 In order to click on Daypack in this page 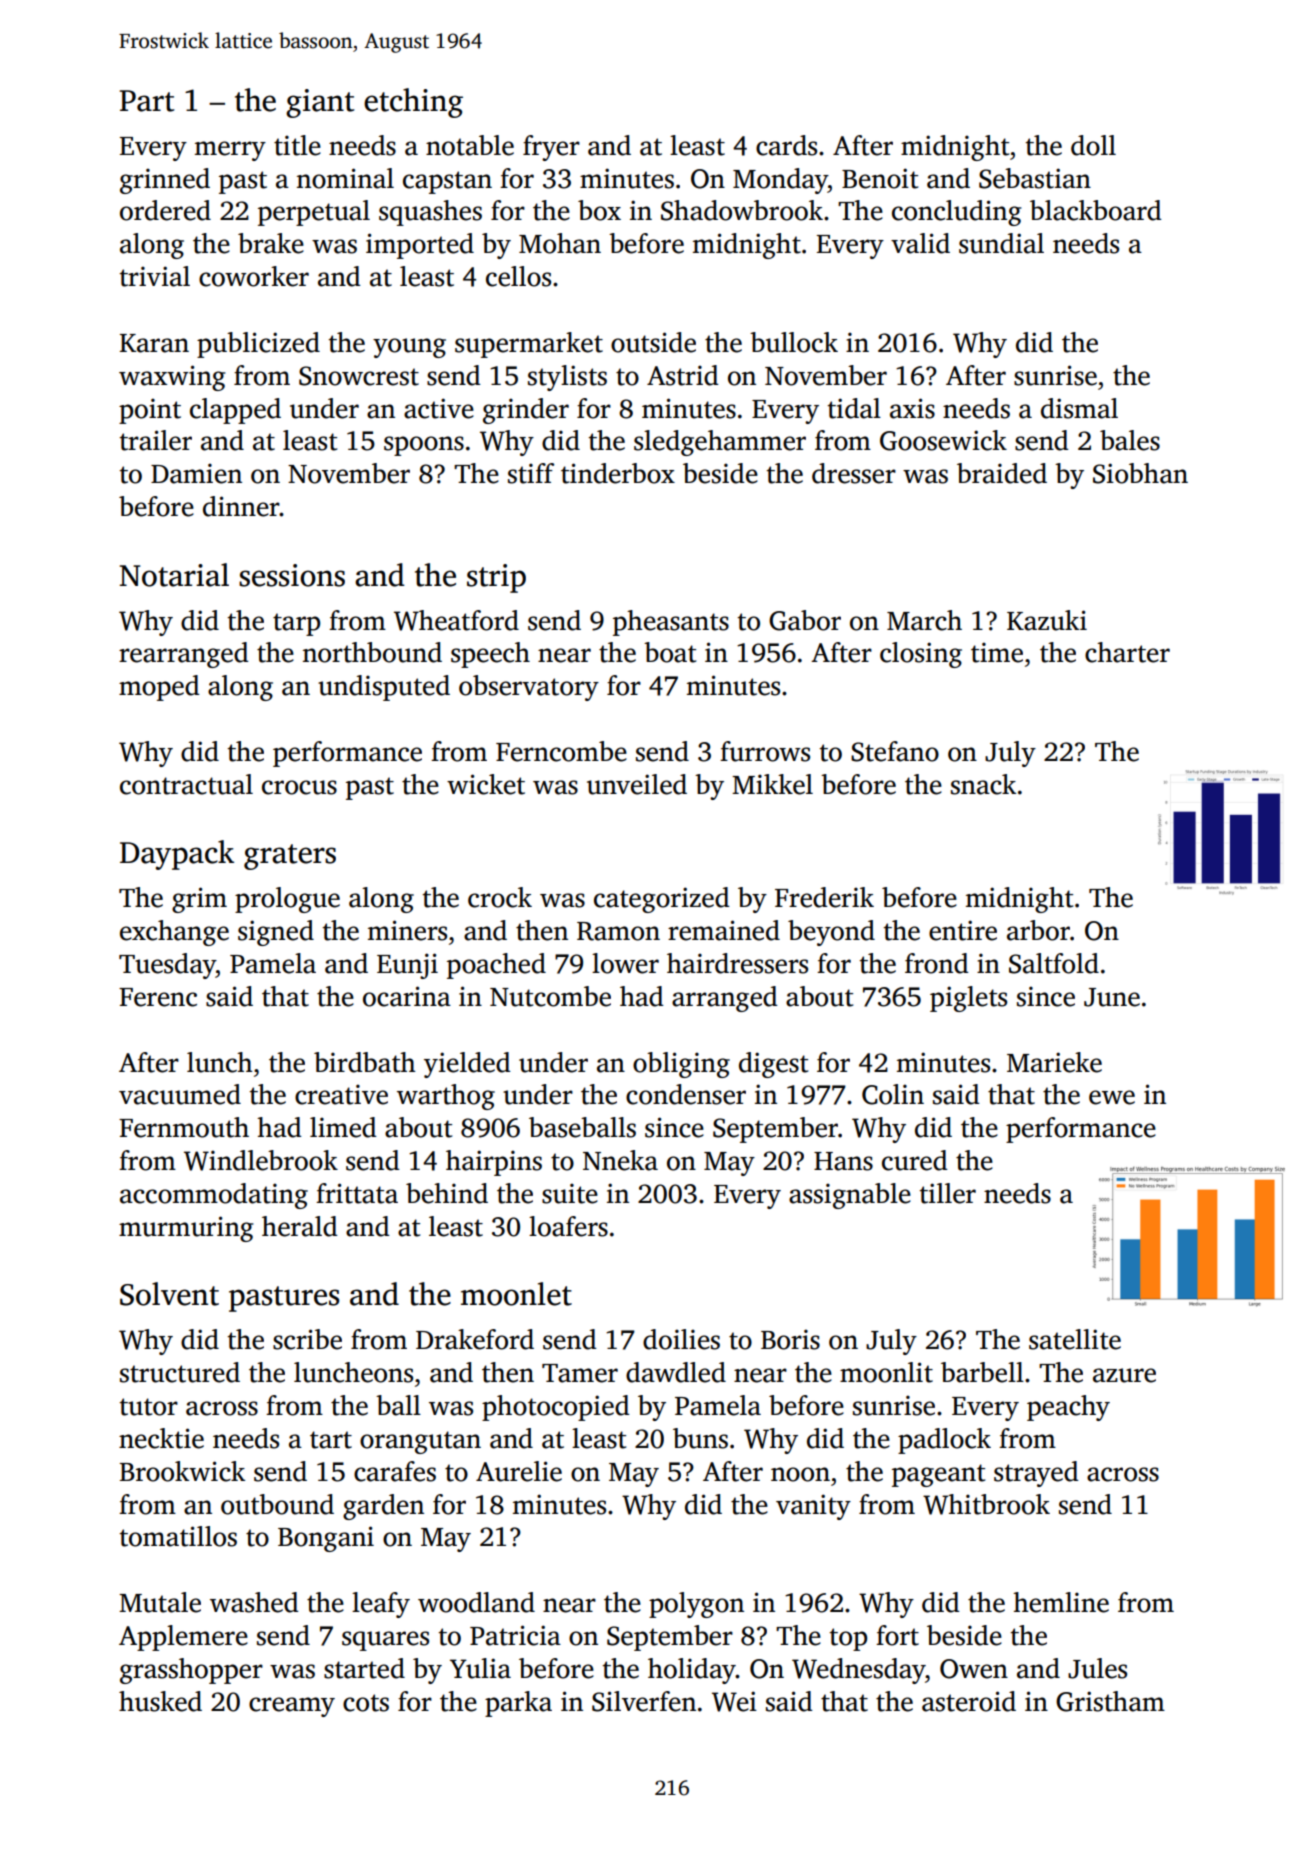, I will do `click(177, 855)`.
